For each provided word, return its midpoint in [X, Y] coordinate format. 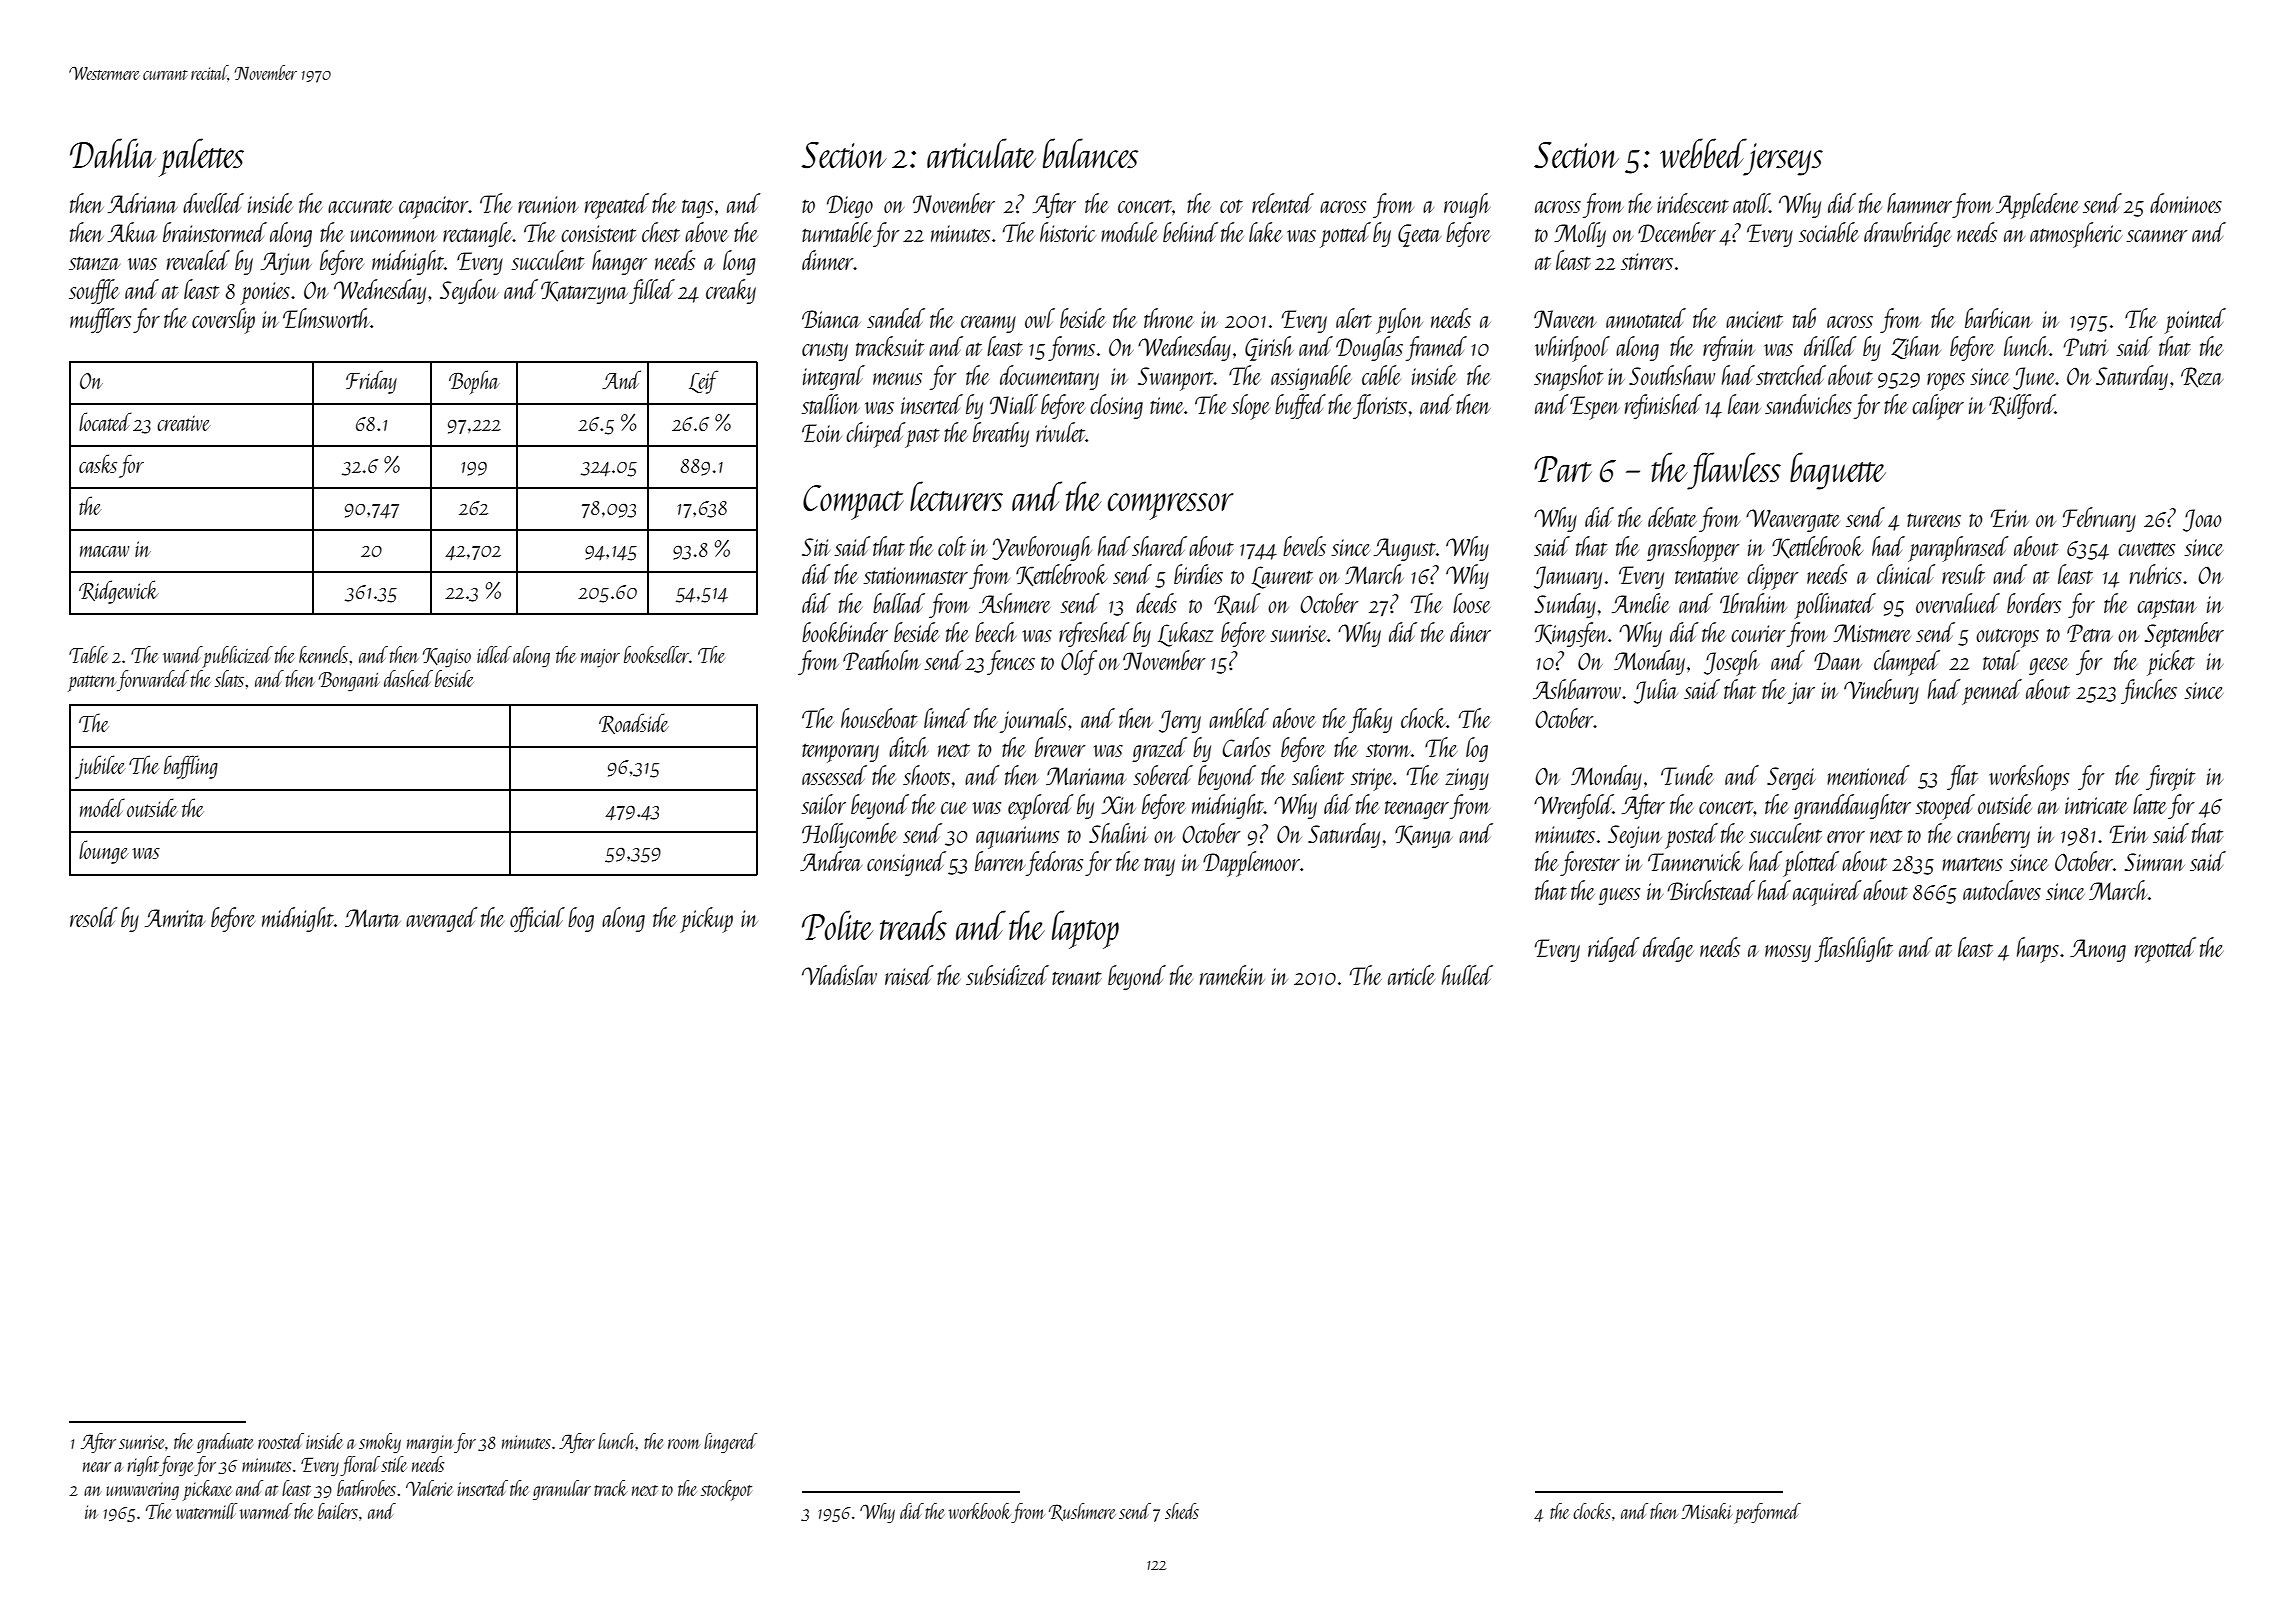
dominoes [2186, 203]
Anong [2098, 950]
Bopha [474, 382]
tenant [1077, 978]
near [97, 1467]
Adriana [143, 203]
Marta [373, 918]
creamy [988, 324]
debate [1672, 517]
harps [2038, 950]
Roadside [634, 723]
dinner [828, 260]
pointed [2195, 321]
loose [1472, 603]
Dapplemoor [1251, 864]
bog [581, 919]
